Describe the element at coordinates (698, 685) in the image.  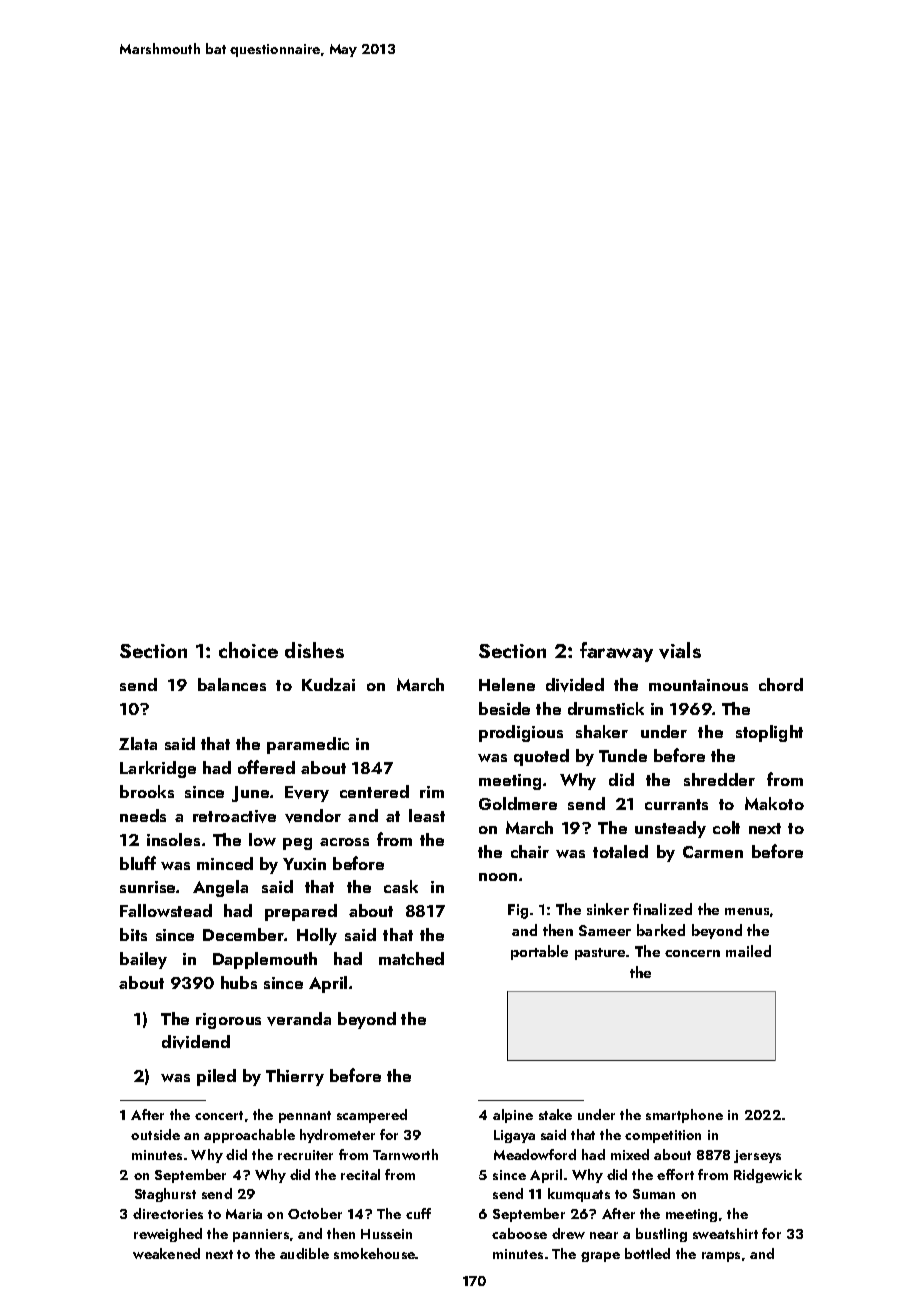
I see `mountainous` at that location.
